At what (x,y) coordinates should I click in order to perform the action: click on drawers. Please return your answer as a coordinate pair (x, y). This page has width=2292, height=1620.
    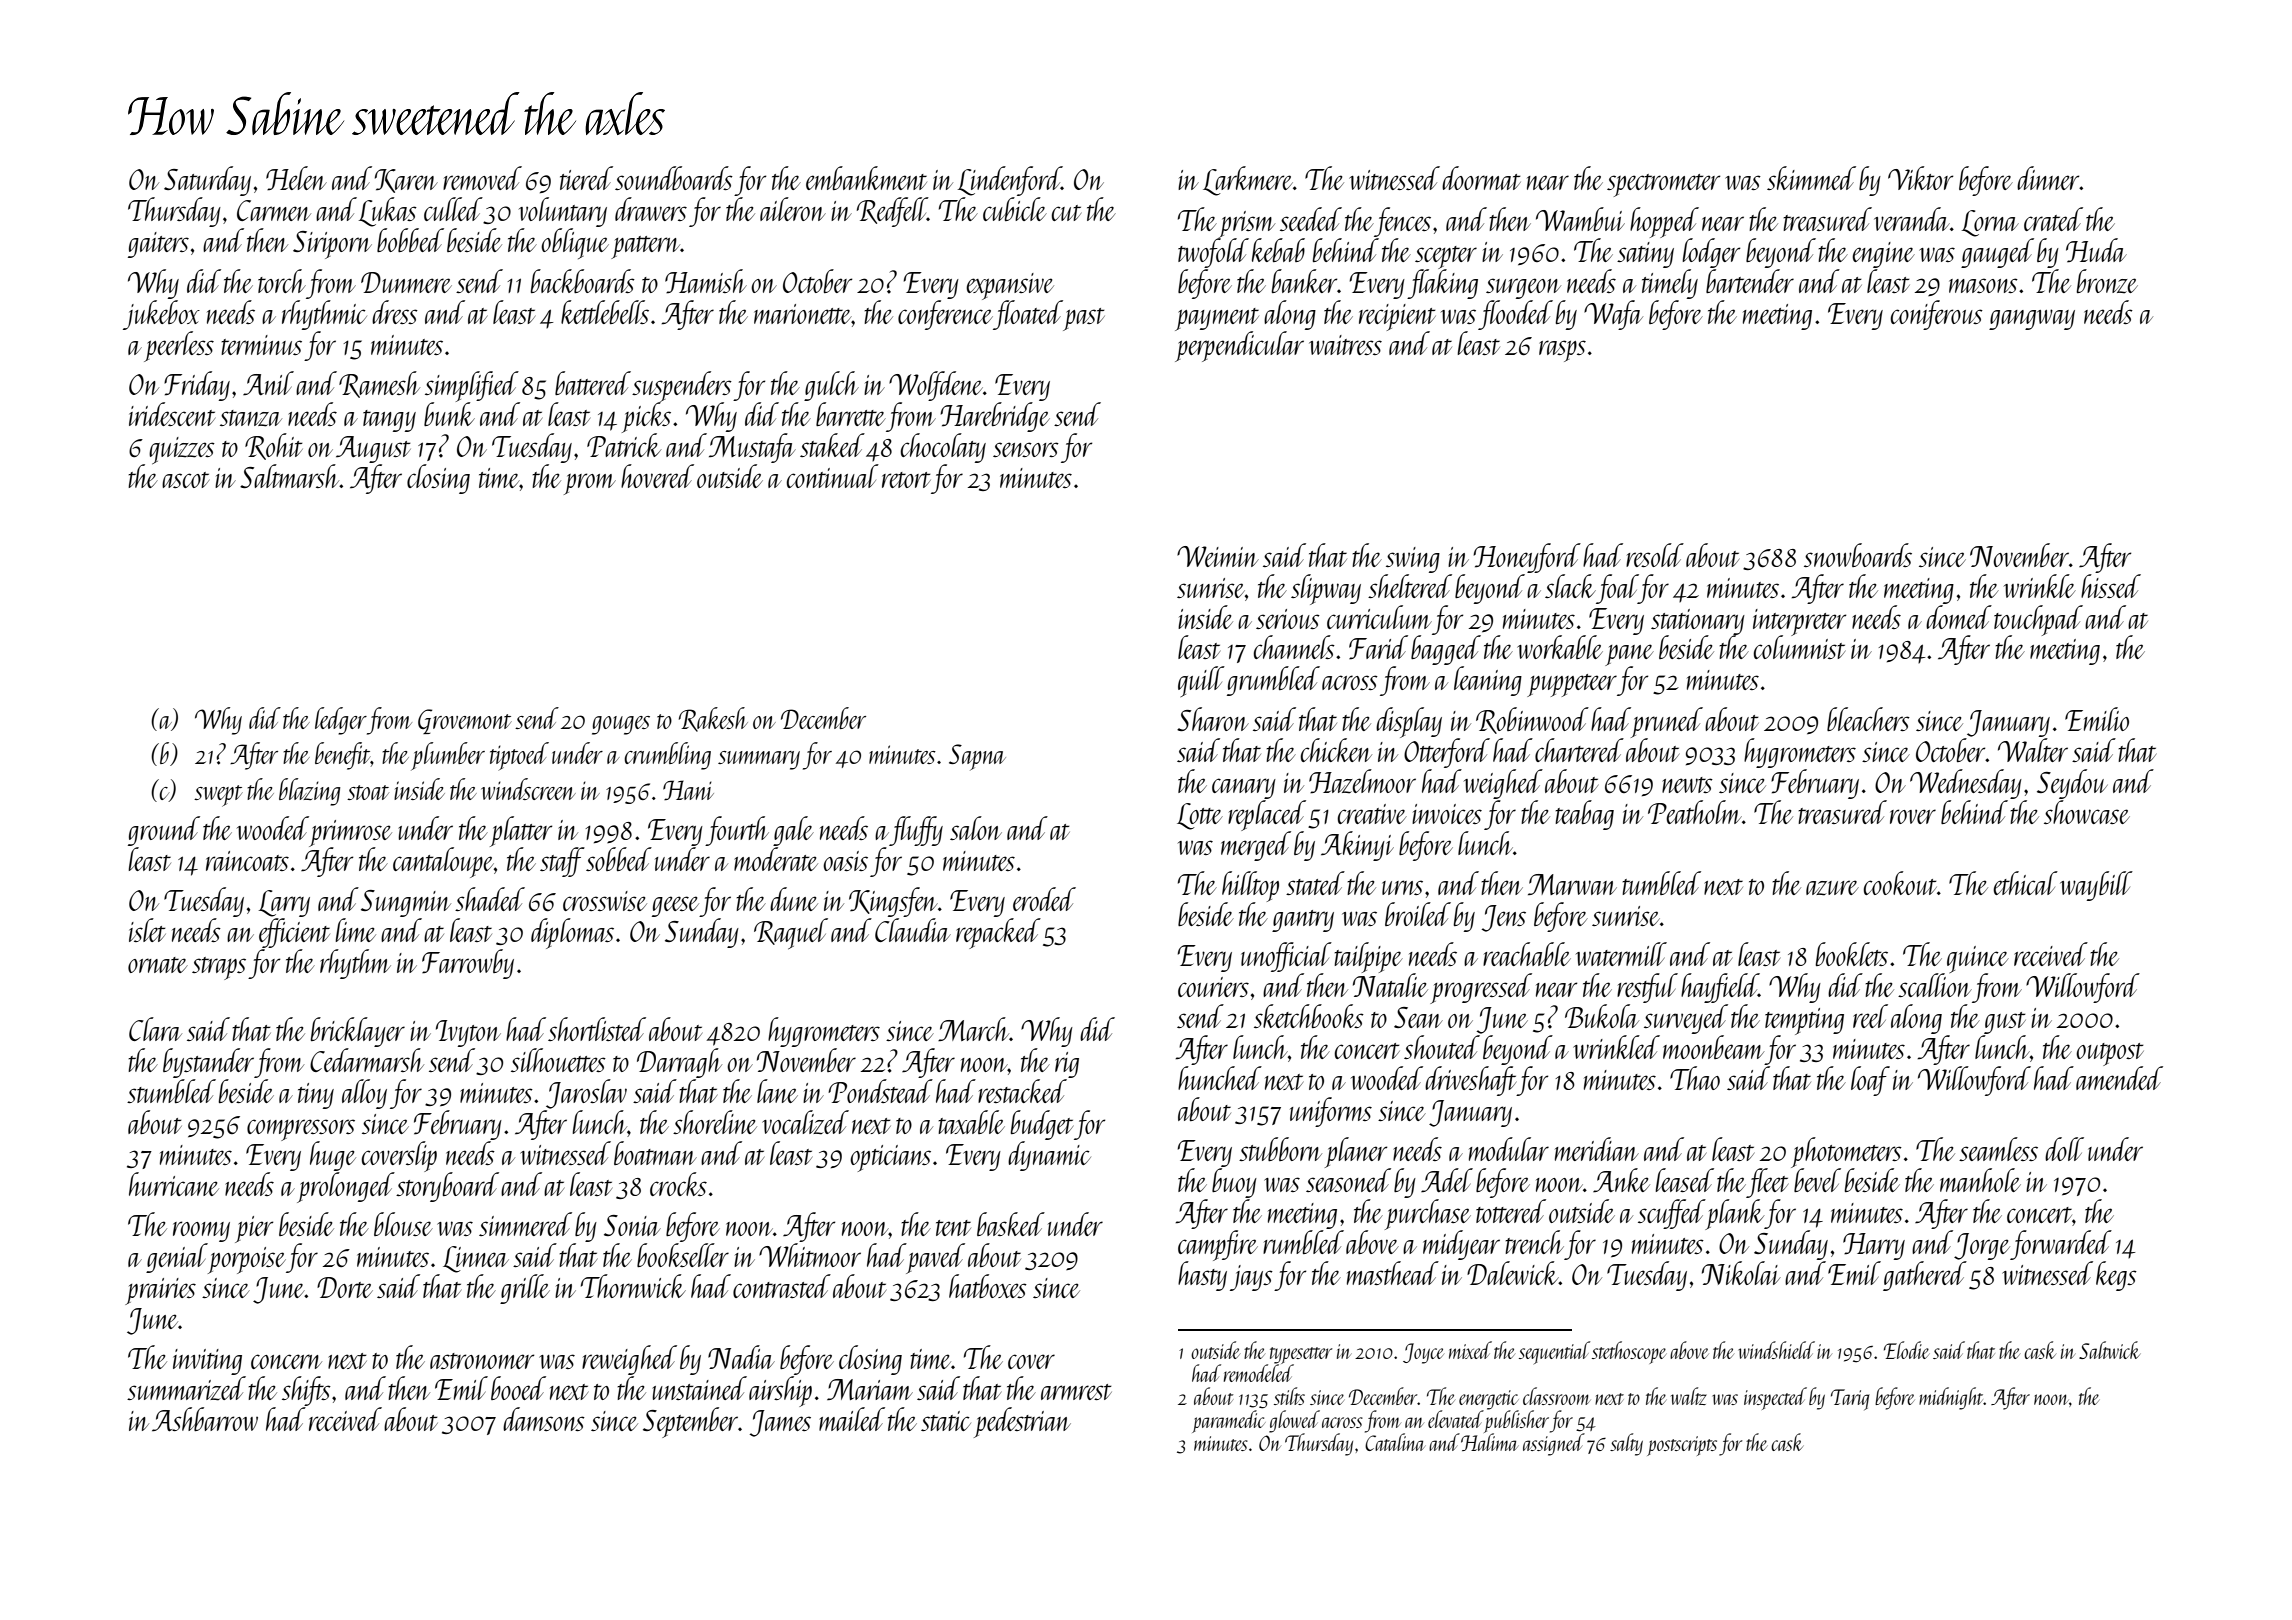
    Looking at the image, I should click on (651, 209).
